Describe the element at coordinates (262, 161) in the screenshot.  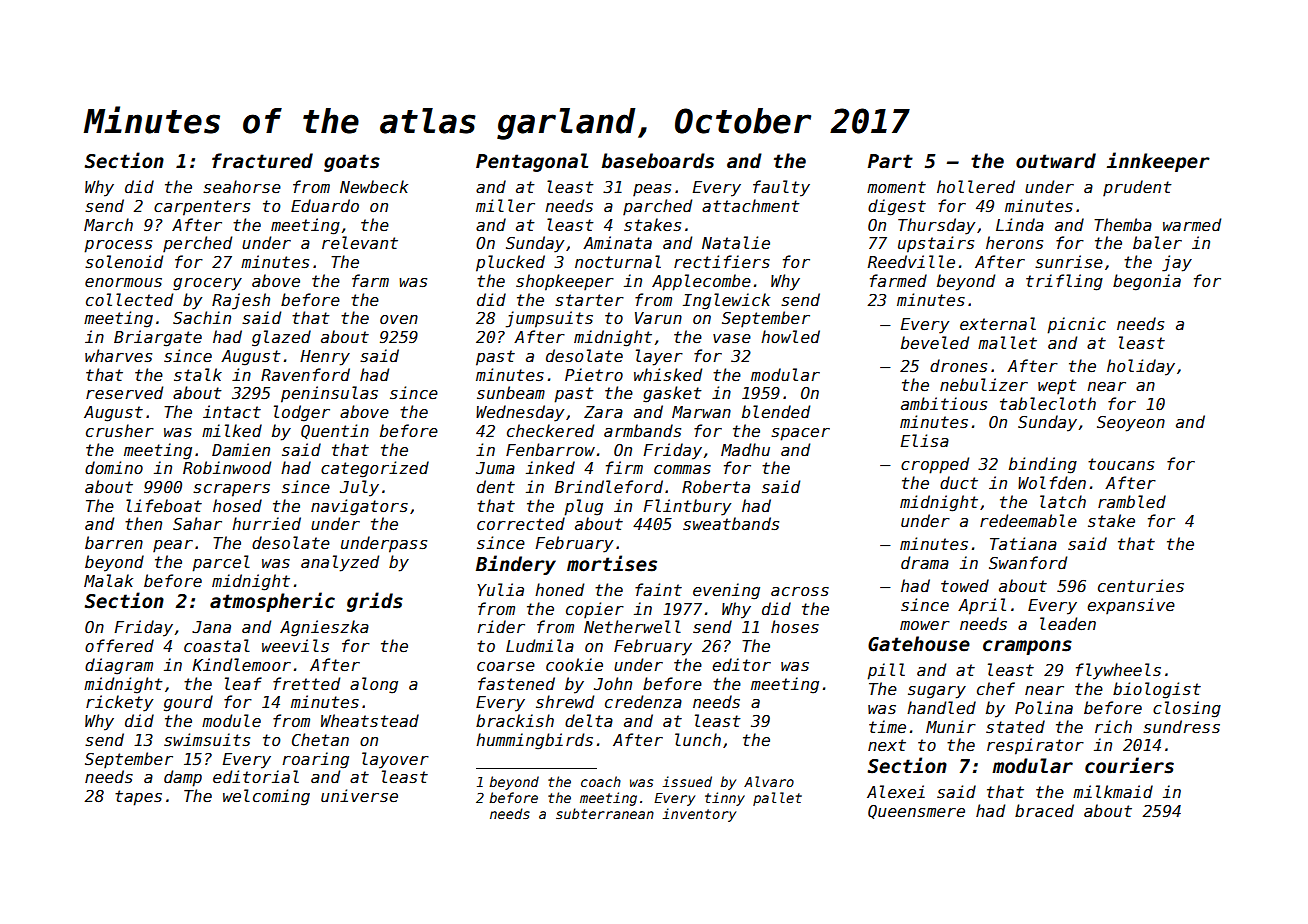
I see `fractured` at that location.
